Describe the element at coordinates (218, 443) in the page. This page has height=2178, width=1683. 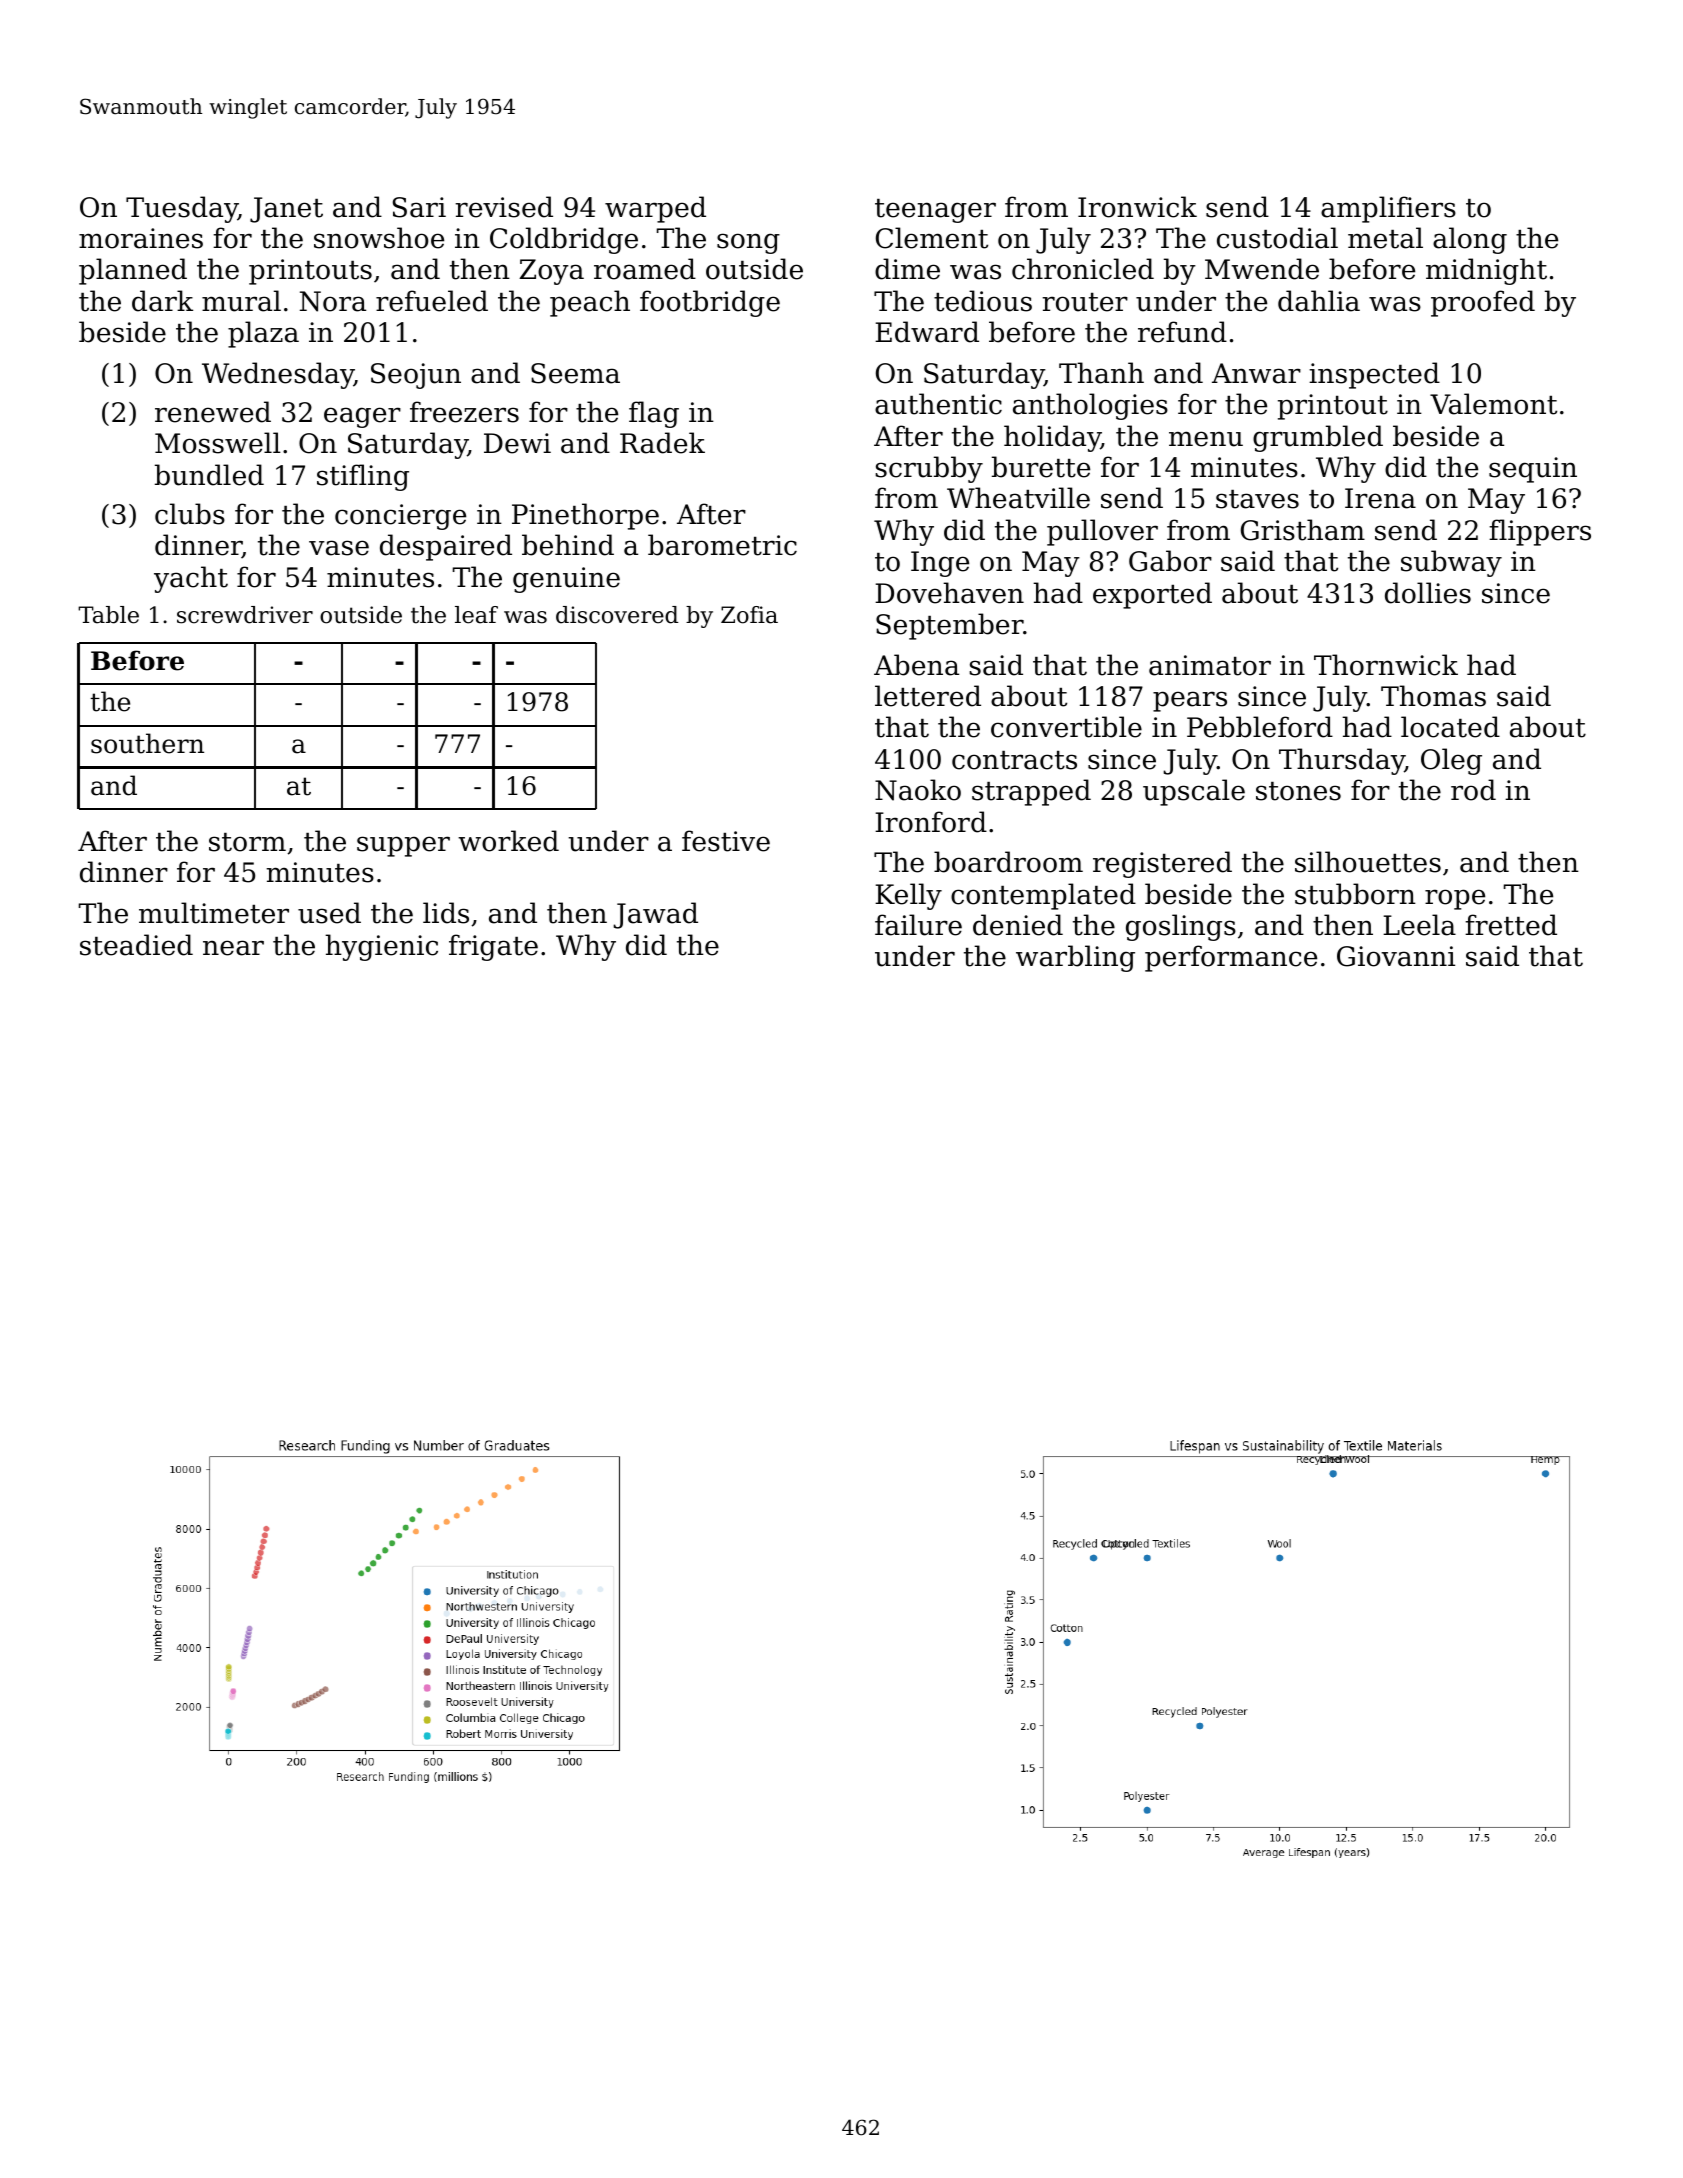
I see `Mosswell` at that location.
